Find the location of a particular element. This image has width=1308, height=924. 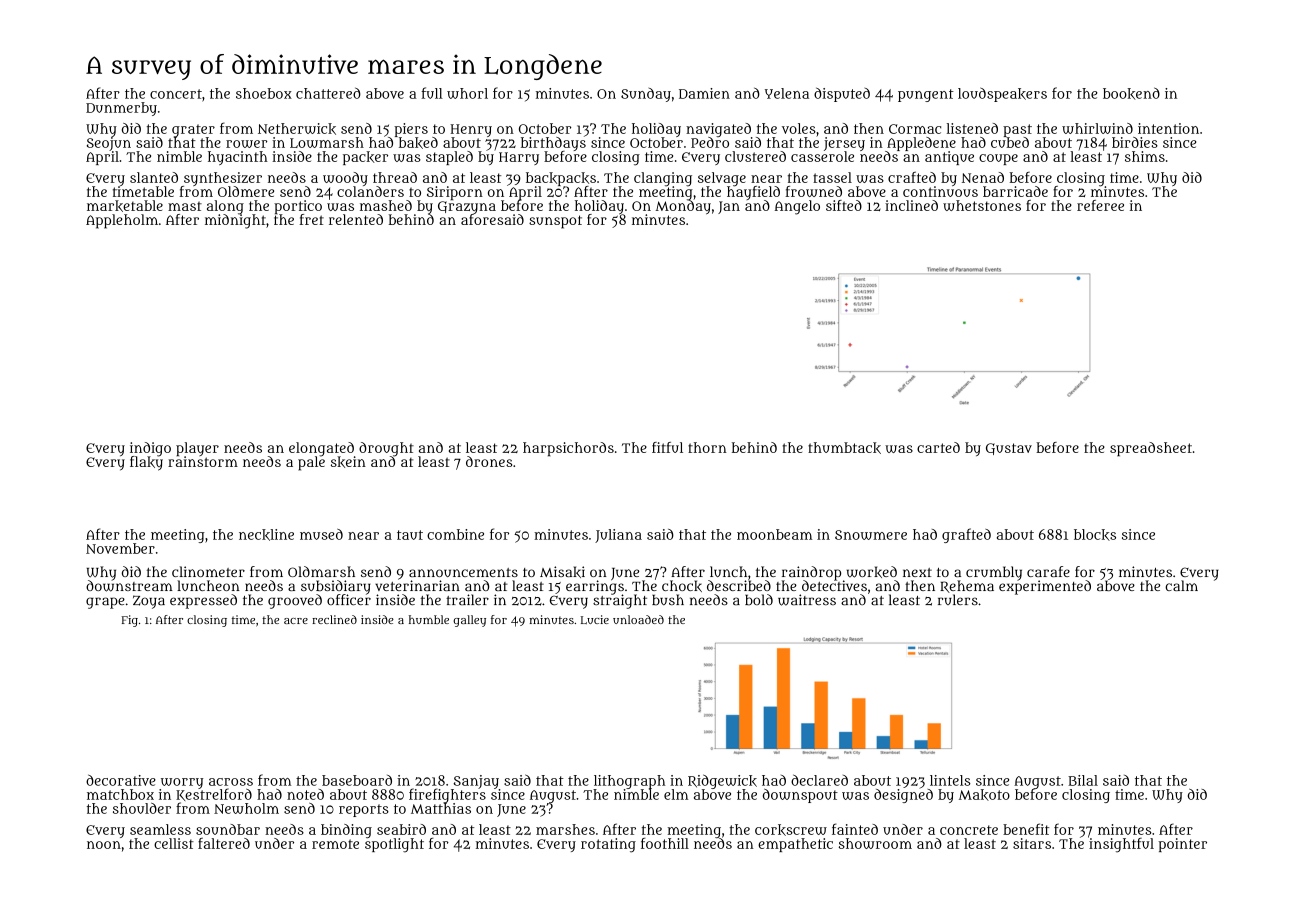

navigated is located at coordinates (718, 130).
